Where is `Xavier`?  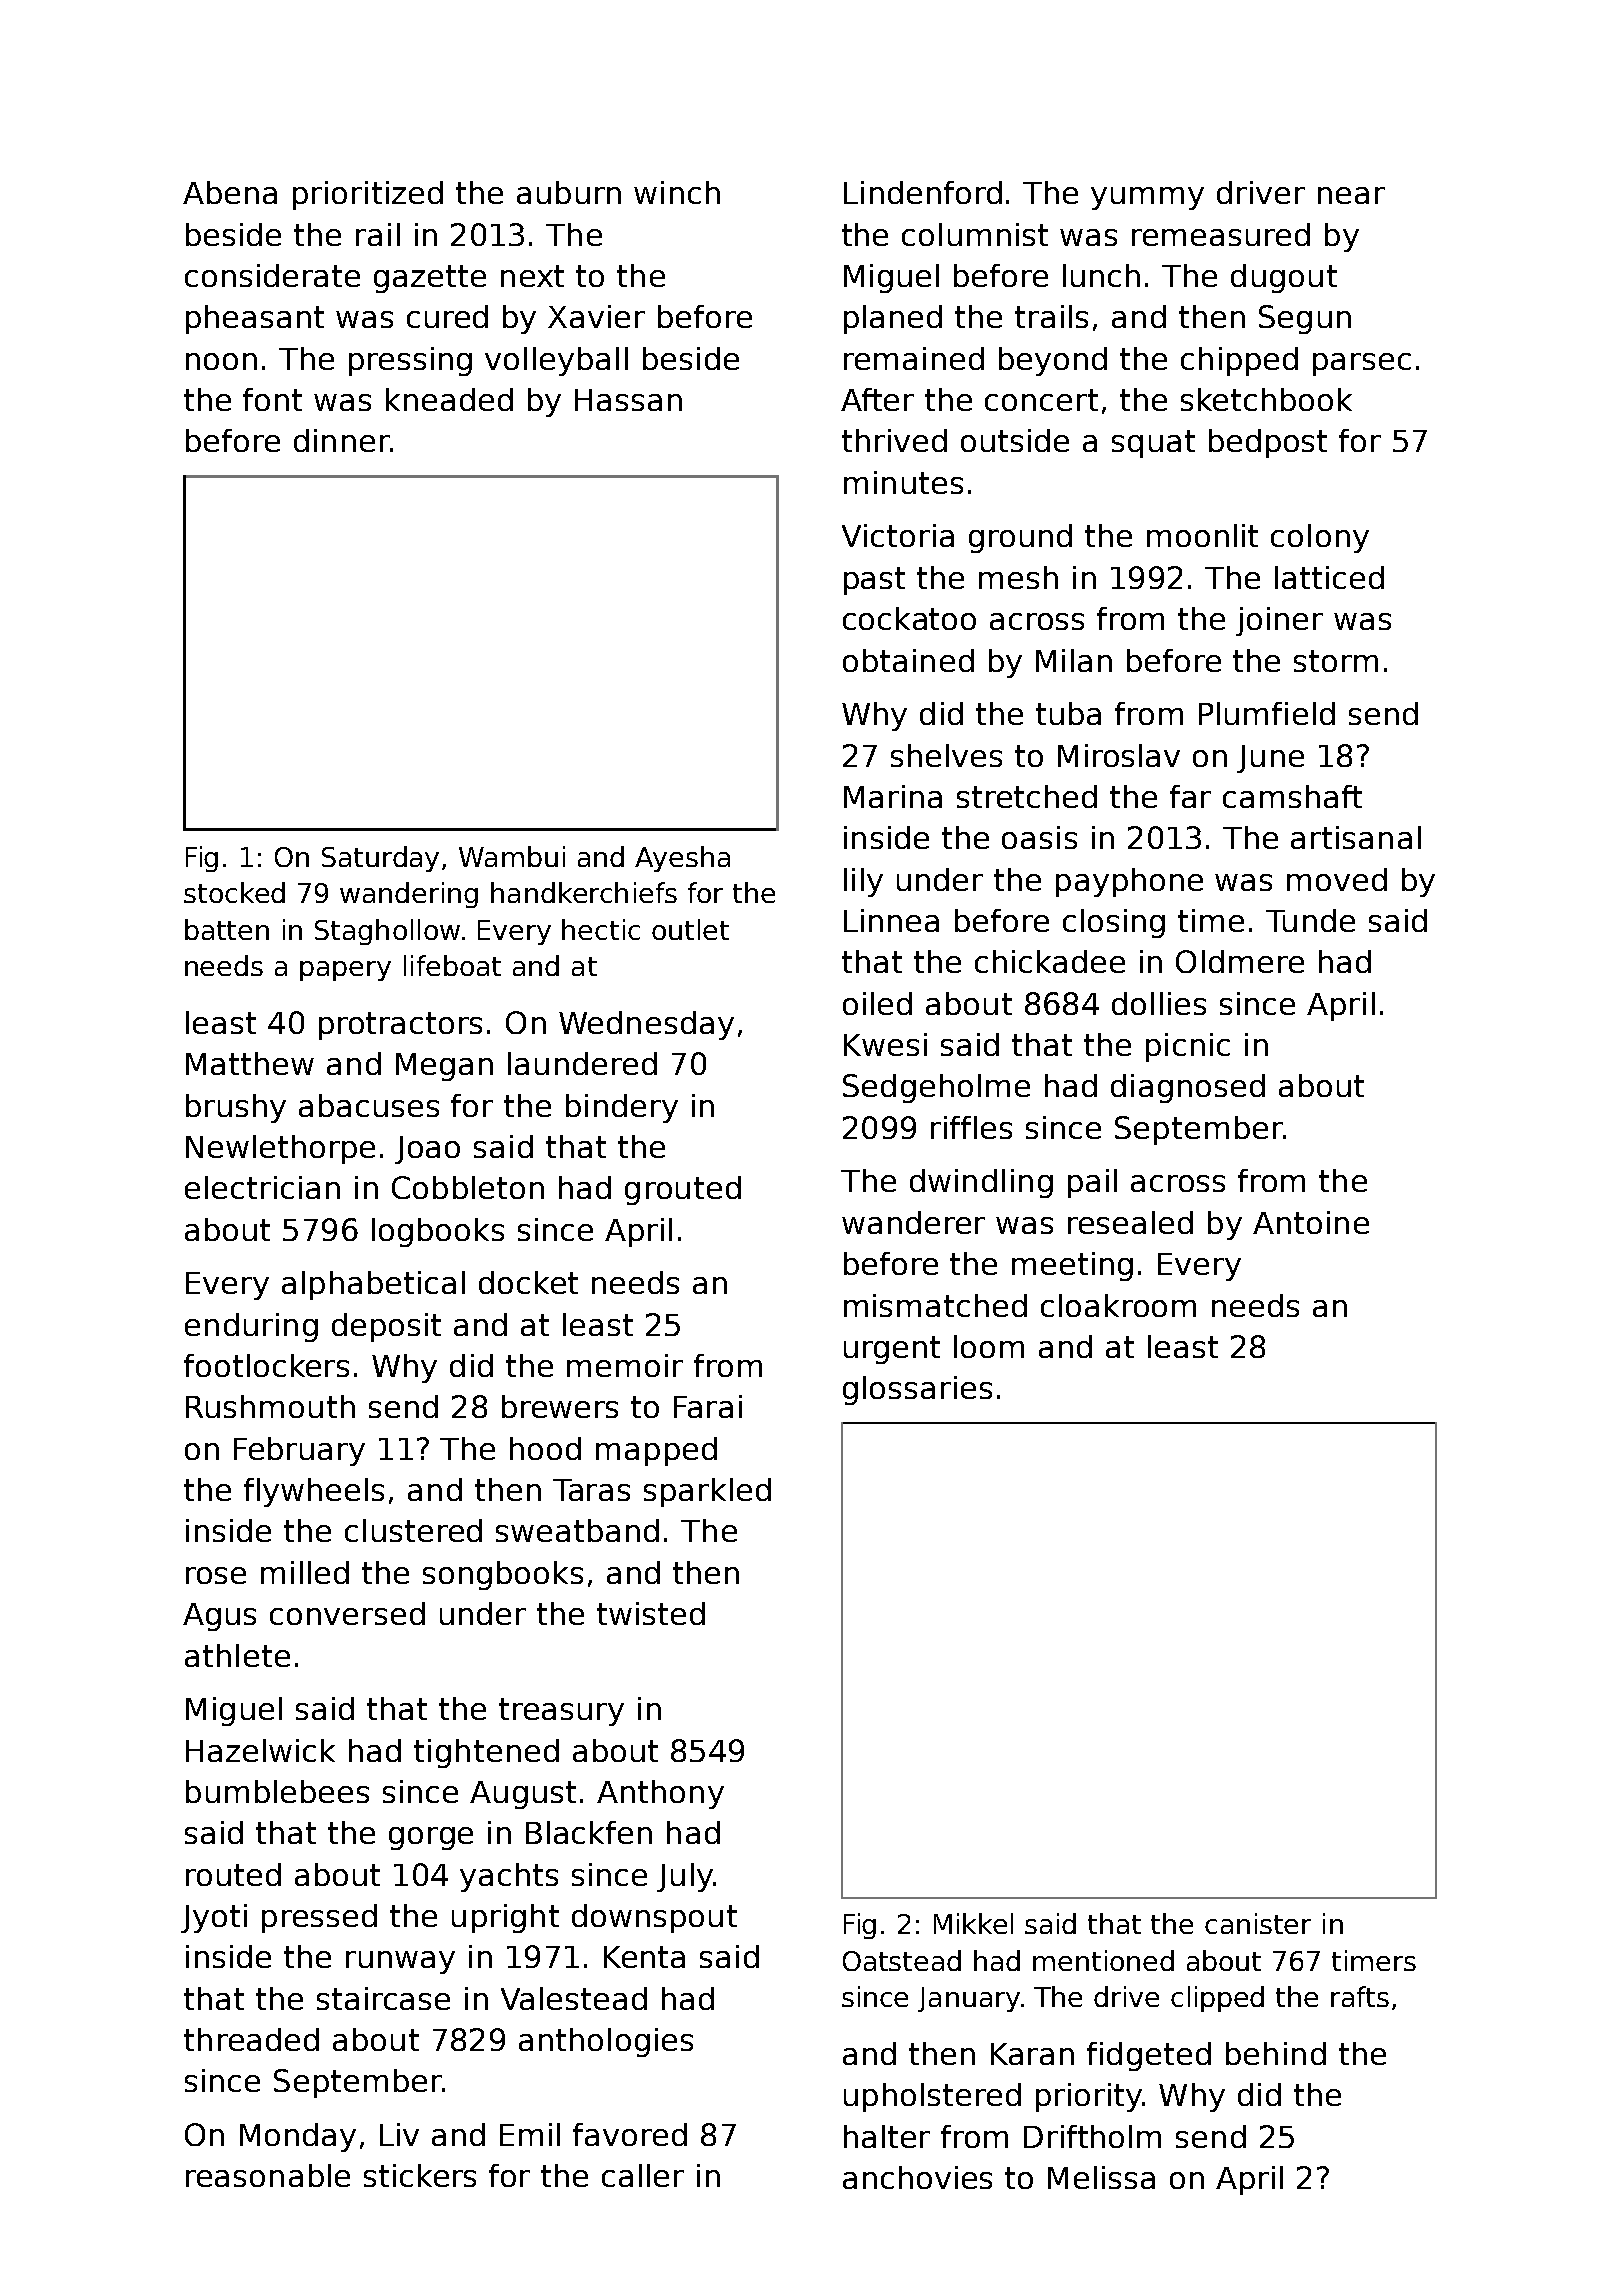
Xavier is located at coordinates (596, 316).
